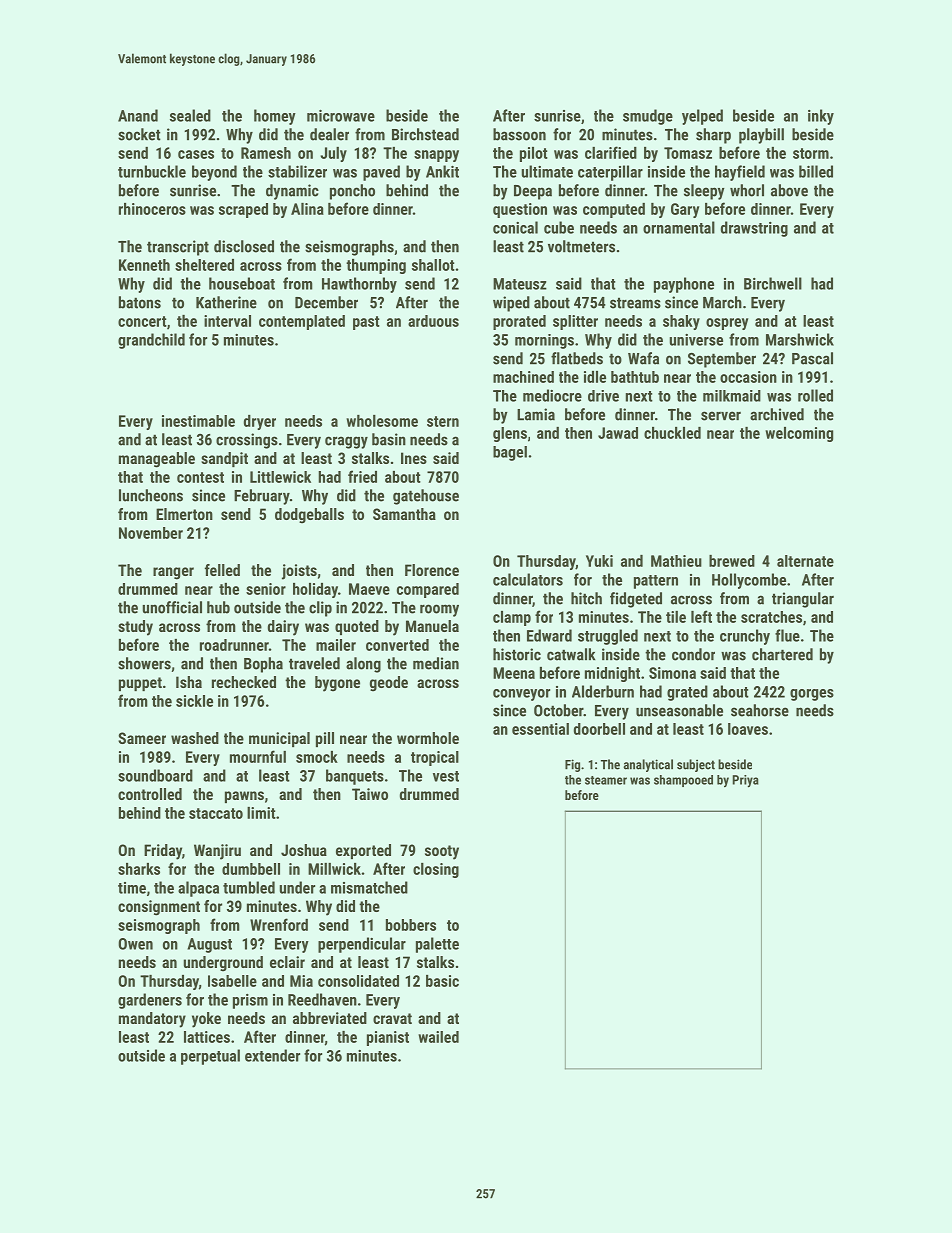  I want to click on yelped, so click(702, 117).
